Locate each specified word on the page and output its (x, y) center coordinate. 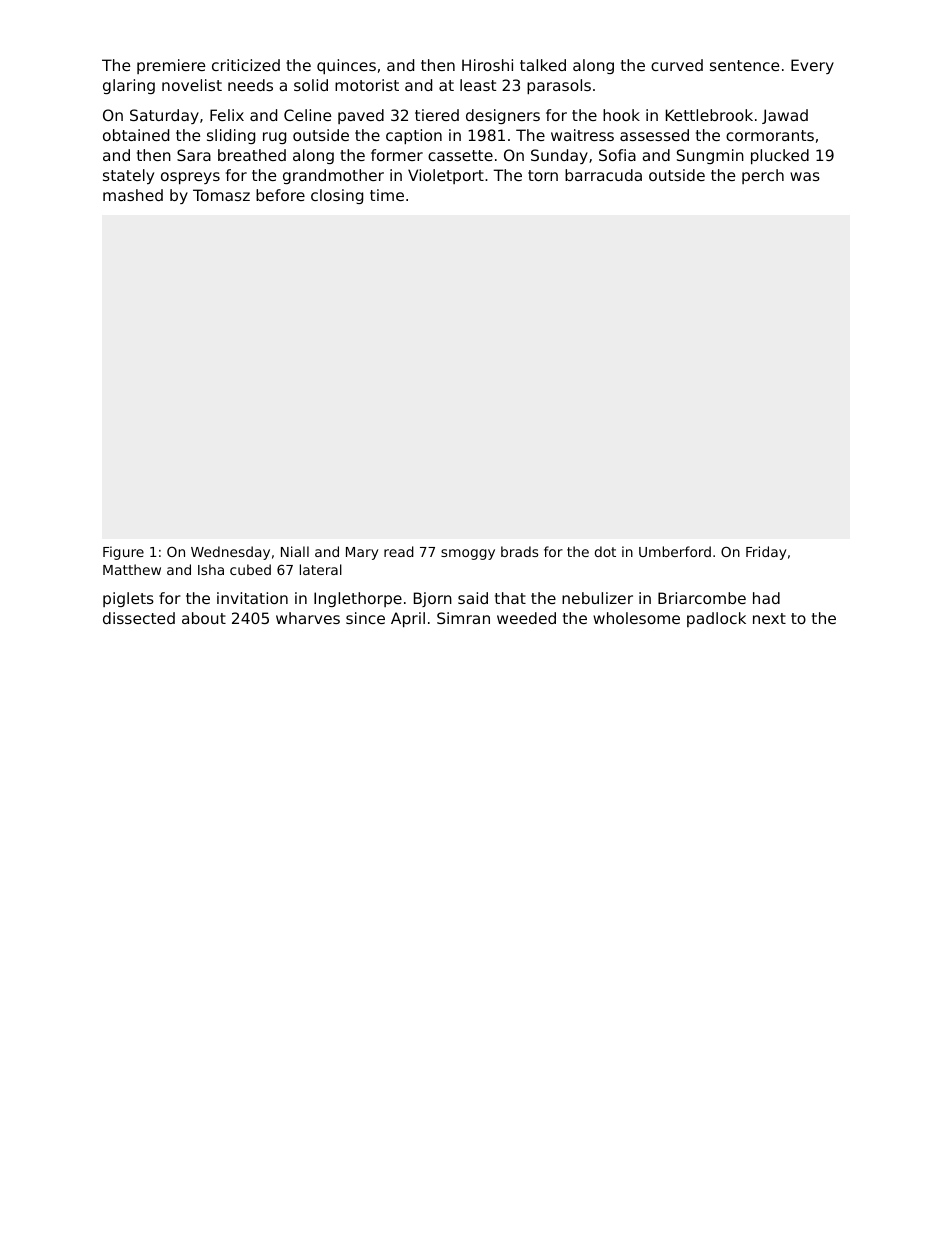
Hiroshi (487, 65)
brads (519, 551)
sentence (744, 65)
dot (605, 551)
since (365, 618)
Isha (211, 569)
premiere (171, 66)
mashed (133, 195)
